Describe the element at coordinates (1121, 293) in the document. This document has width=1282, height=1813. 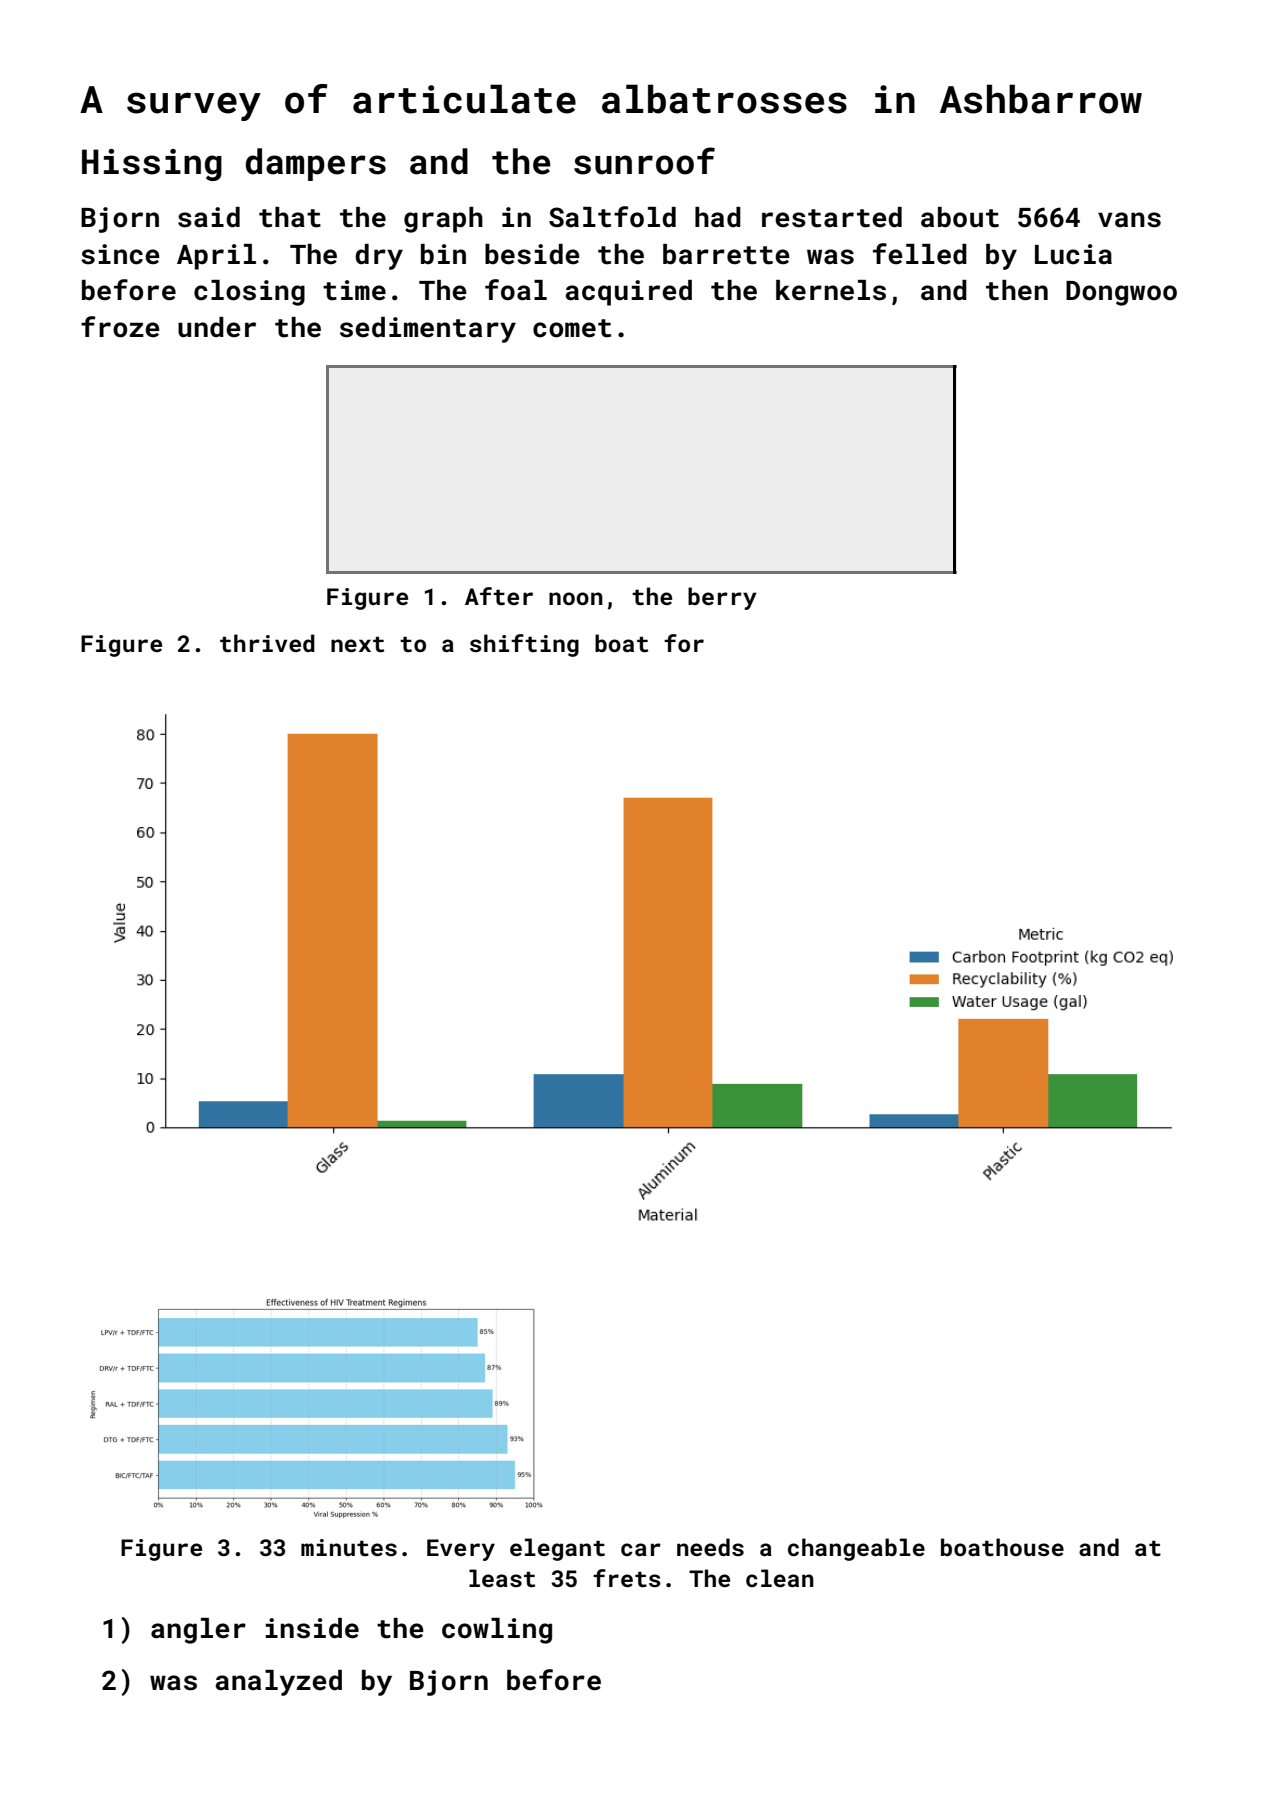
I see `Dongwoo` at that location.
